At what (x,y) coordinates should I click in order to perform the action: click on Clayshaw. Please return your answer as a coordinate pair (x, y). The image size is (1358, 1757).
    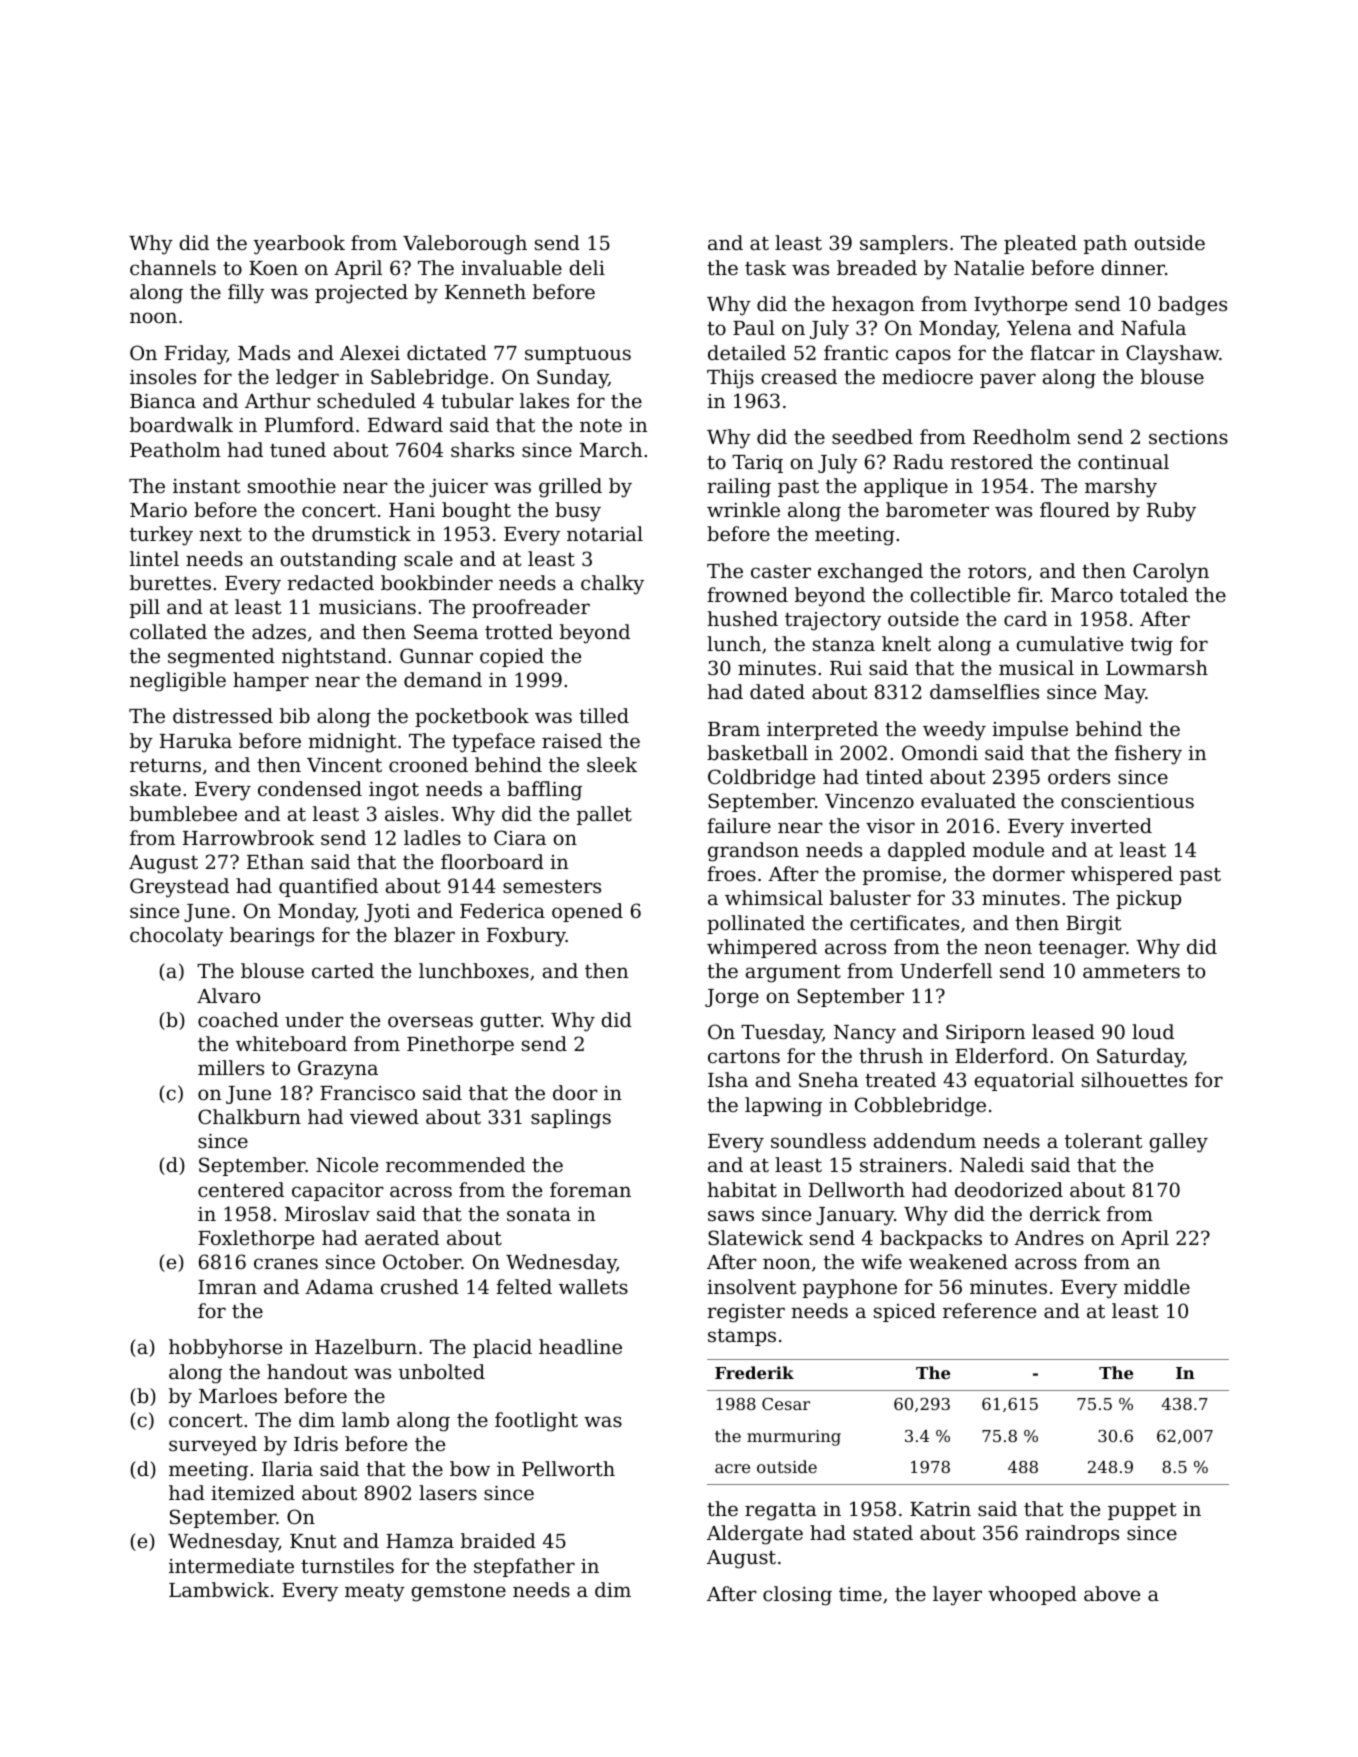
    Looking at the image, I should click on (1172, 355).
